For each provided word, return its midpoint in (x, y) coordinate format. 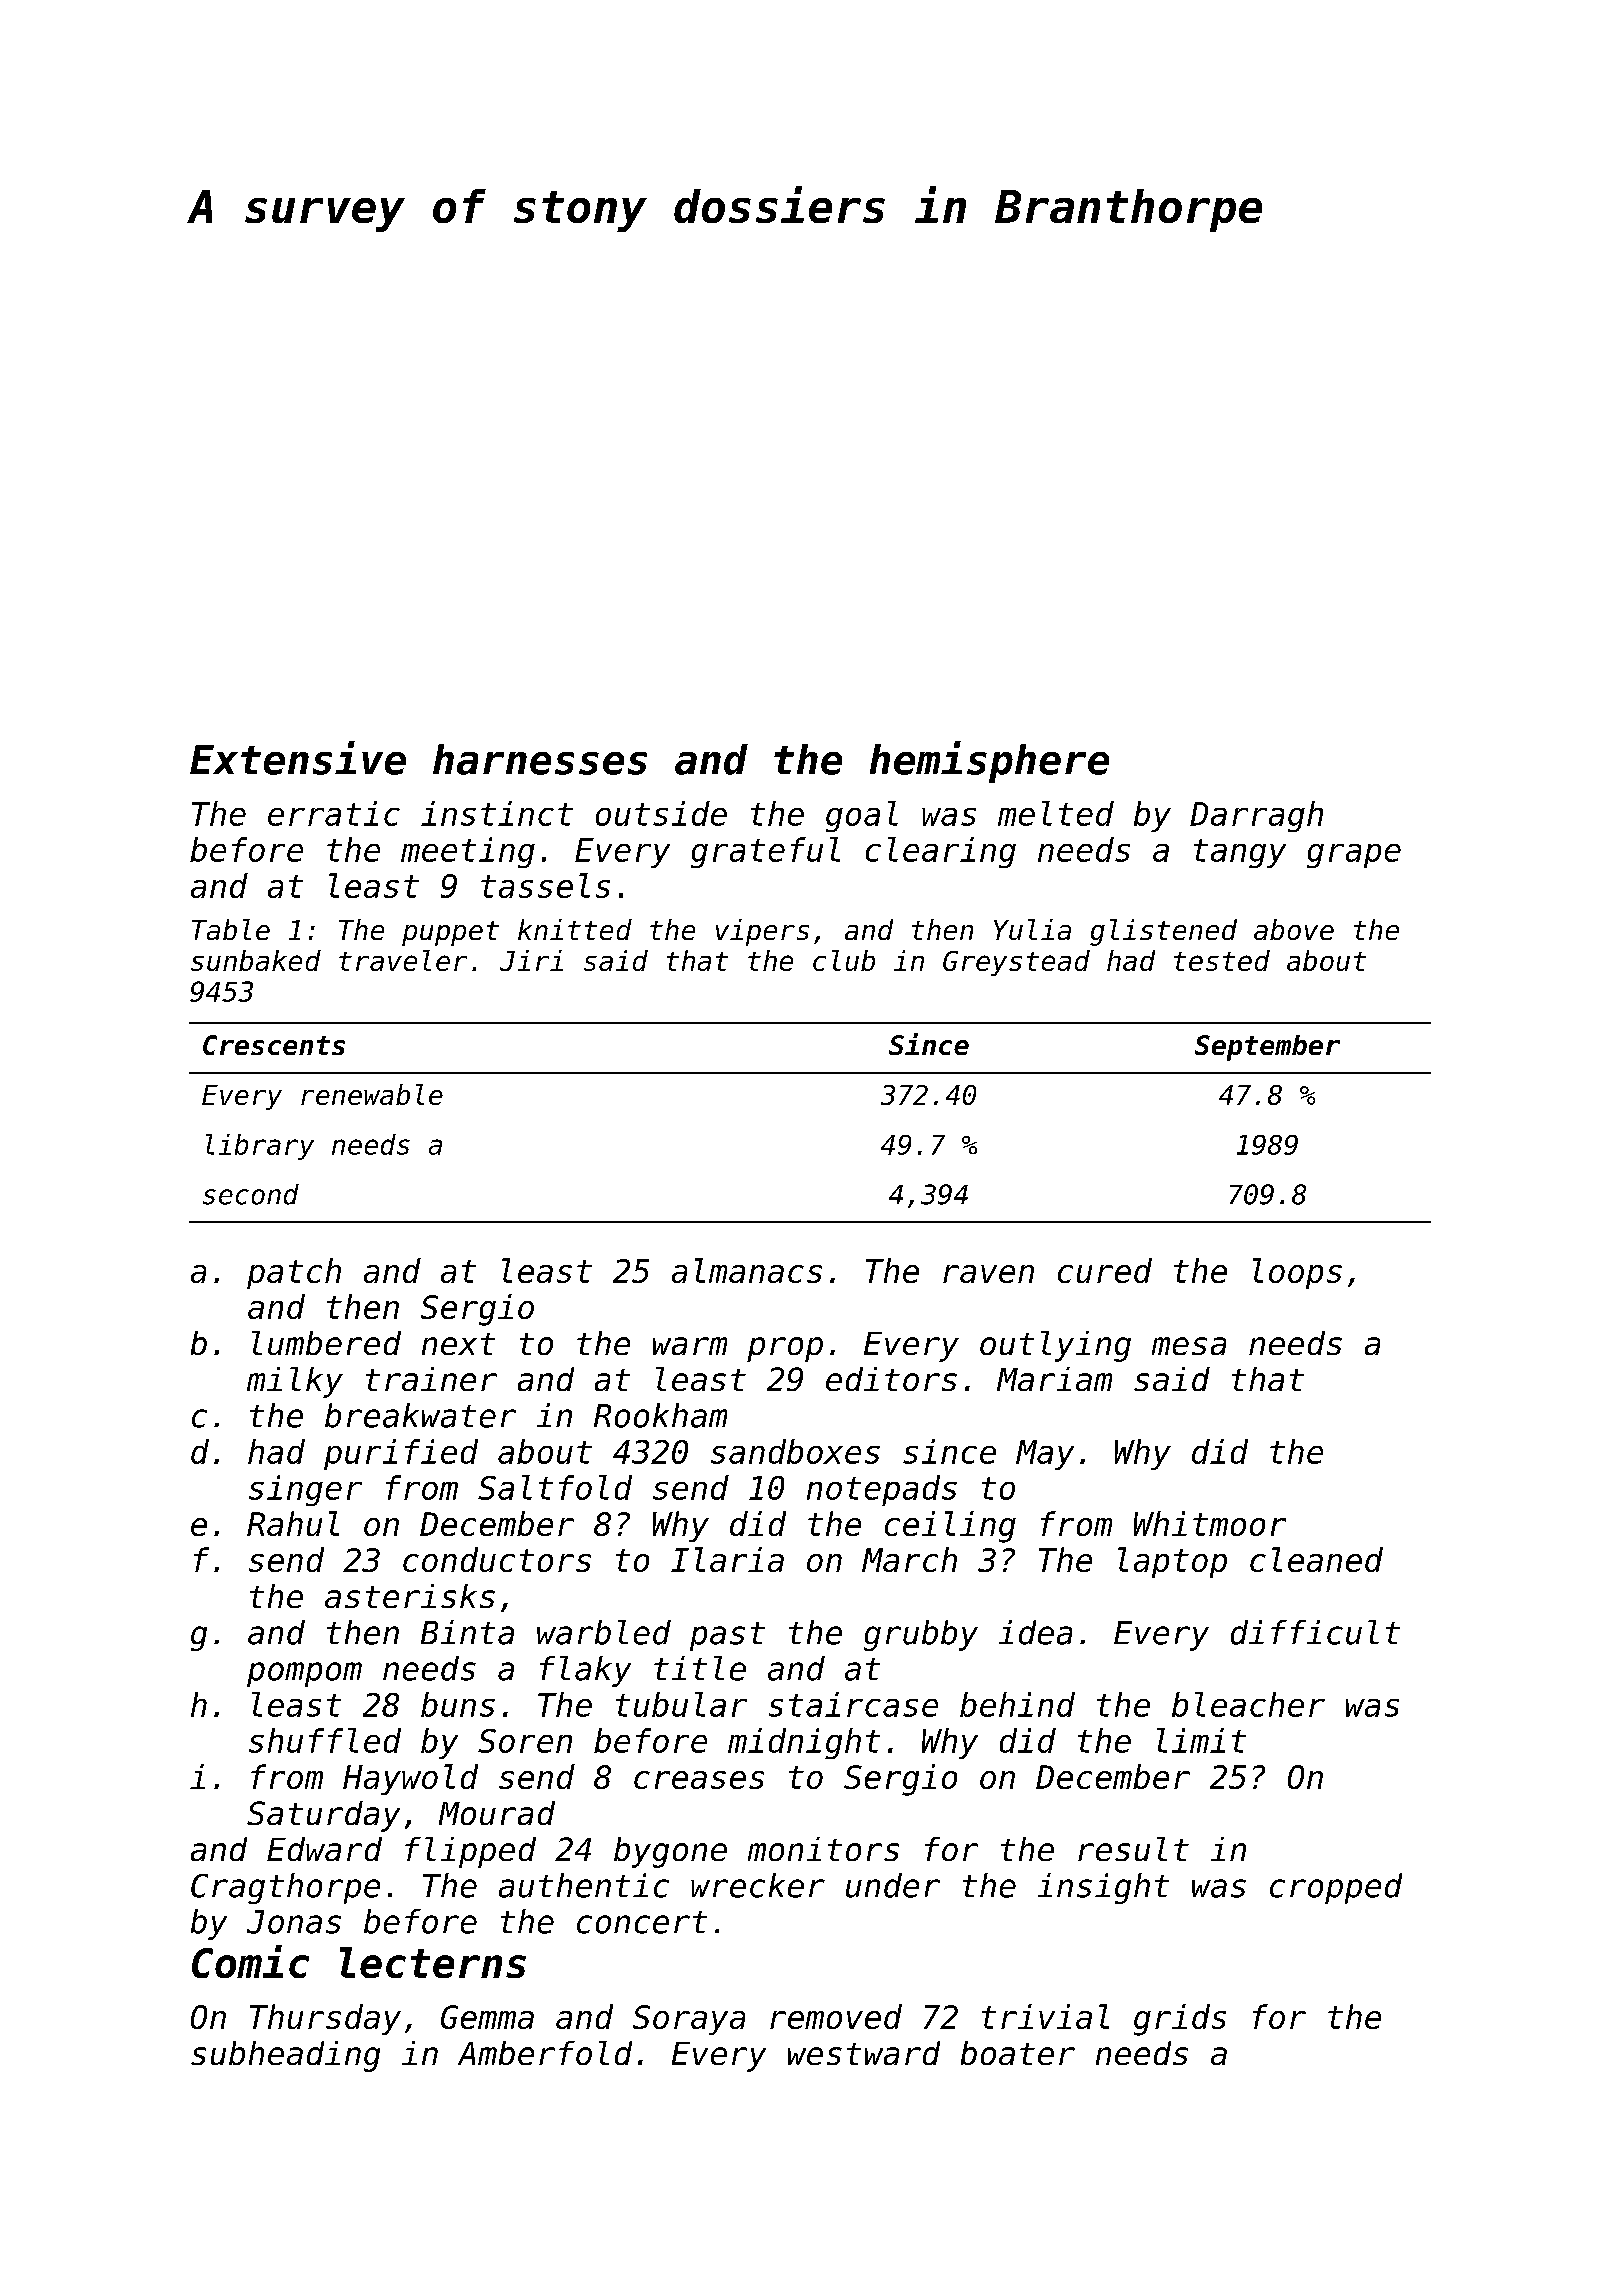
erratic (334, 813)
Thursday (325, 2019)
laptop (1172, 1562)
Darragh (1256, 816)
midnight (804, 1743)
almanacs (747, 1270)
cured (1105, 1270)
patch (294, 1273)
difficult (1315, 1632)
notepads (882, 1490)
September (1267, 1048)
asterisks (410, 1596)
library (260, 1147)
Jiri (531, 960)
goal (862, 816)
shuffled (325, 1740)
